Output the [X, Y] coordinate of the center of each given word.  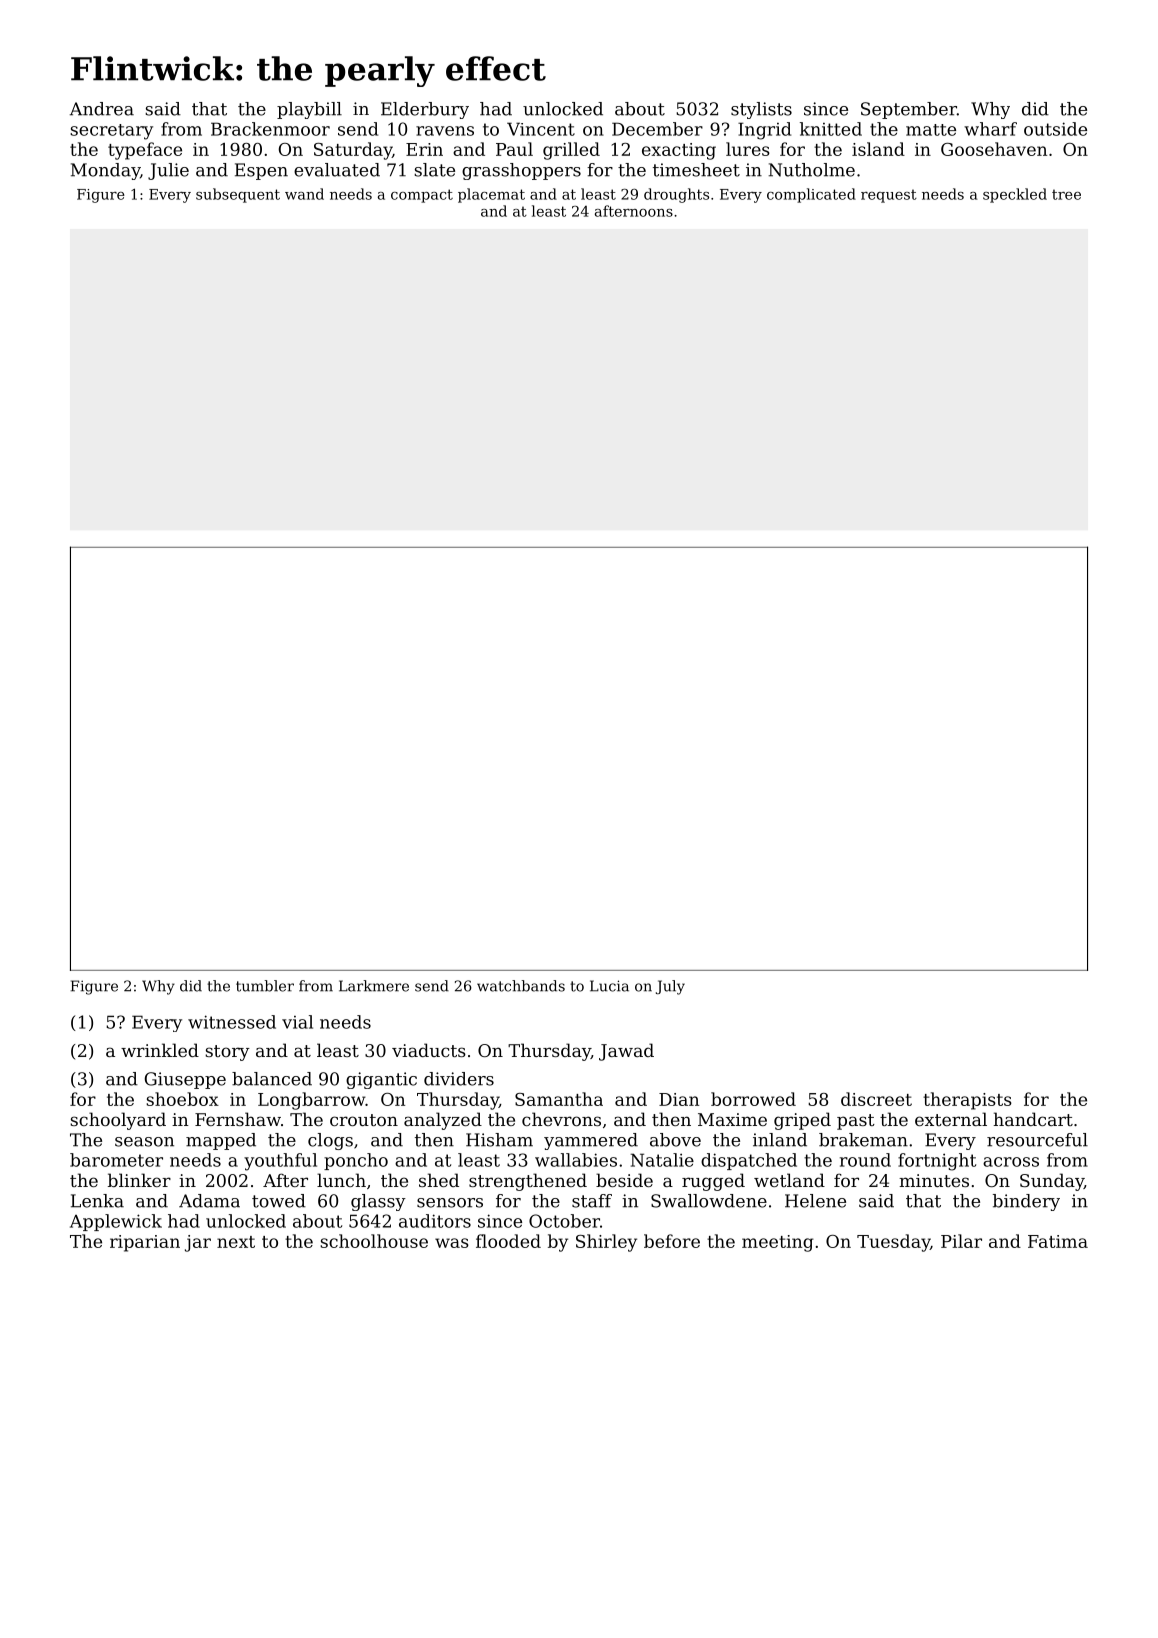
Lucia [609, 986]
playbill [309, 110]
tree [1066, 194]
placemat [491, 195]
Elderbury [425, 110]
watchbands [521, 986]
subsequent [238, 195]
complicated [811, 195]
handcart [1033, 1119]
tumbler [265, 986]
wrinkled [160, 1050]
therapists [967, 1101]
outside [1055, 129]
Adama [209, 1201]
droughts [676, 195]
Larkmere [374, 986]
